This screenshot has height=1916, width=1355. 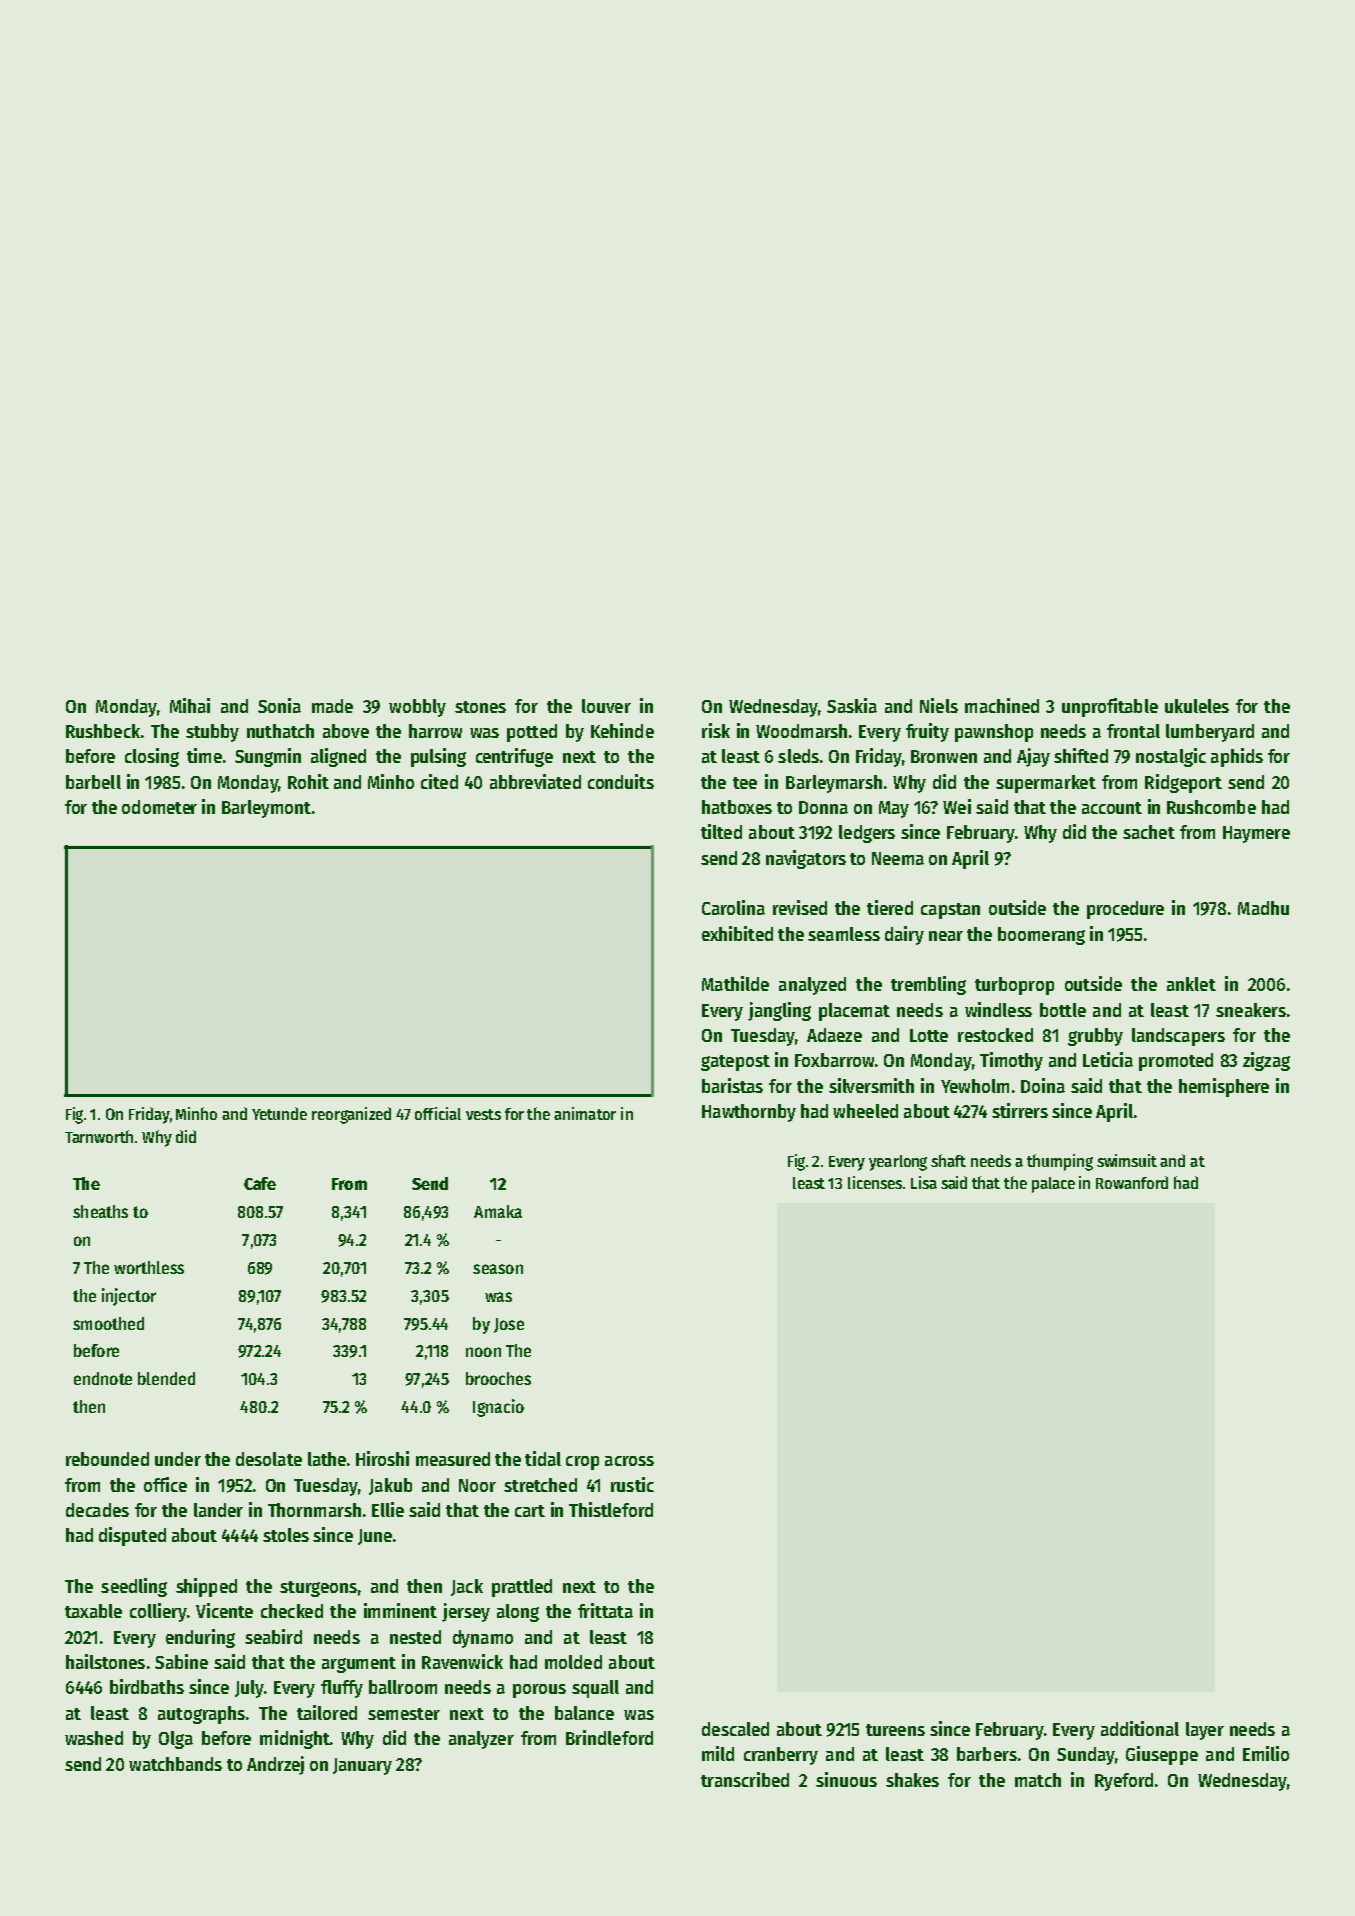 What do you see at coordinates (573, 1662) in the screenshot?
I see `molded` at bounding box center [573, 1662].
